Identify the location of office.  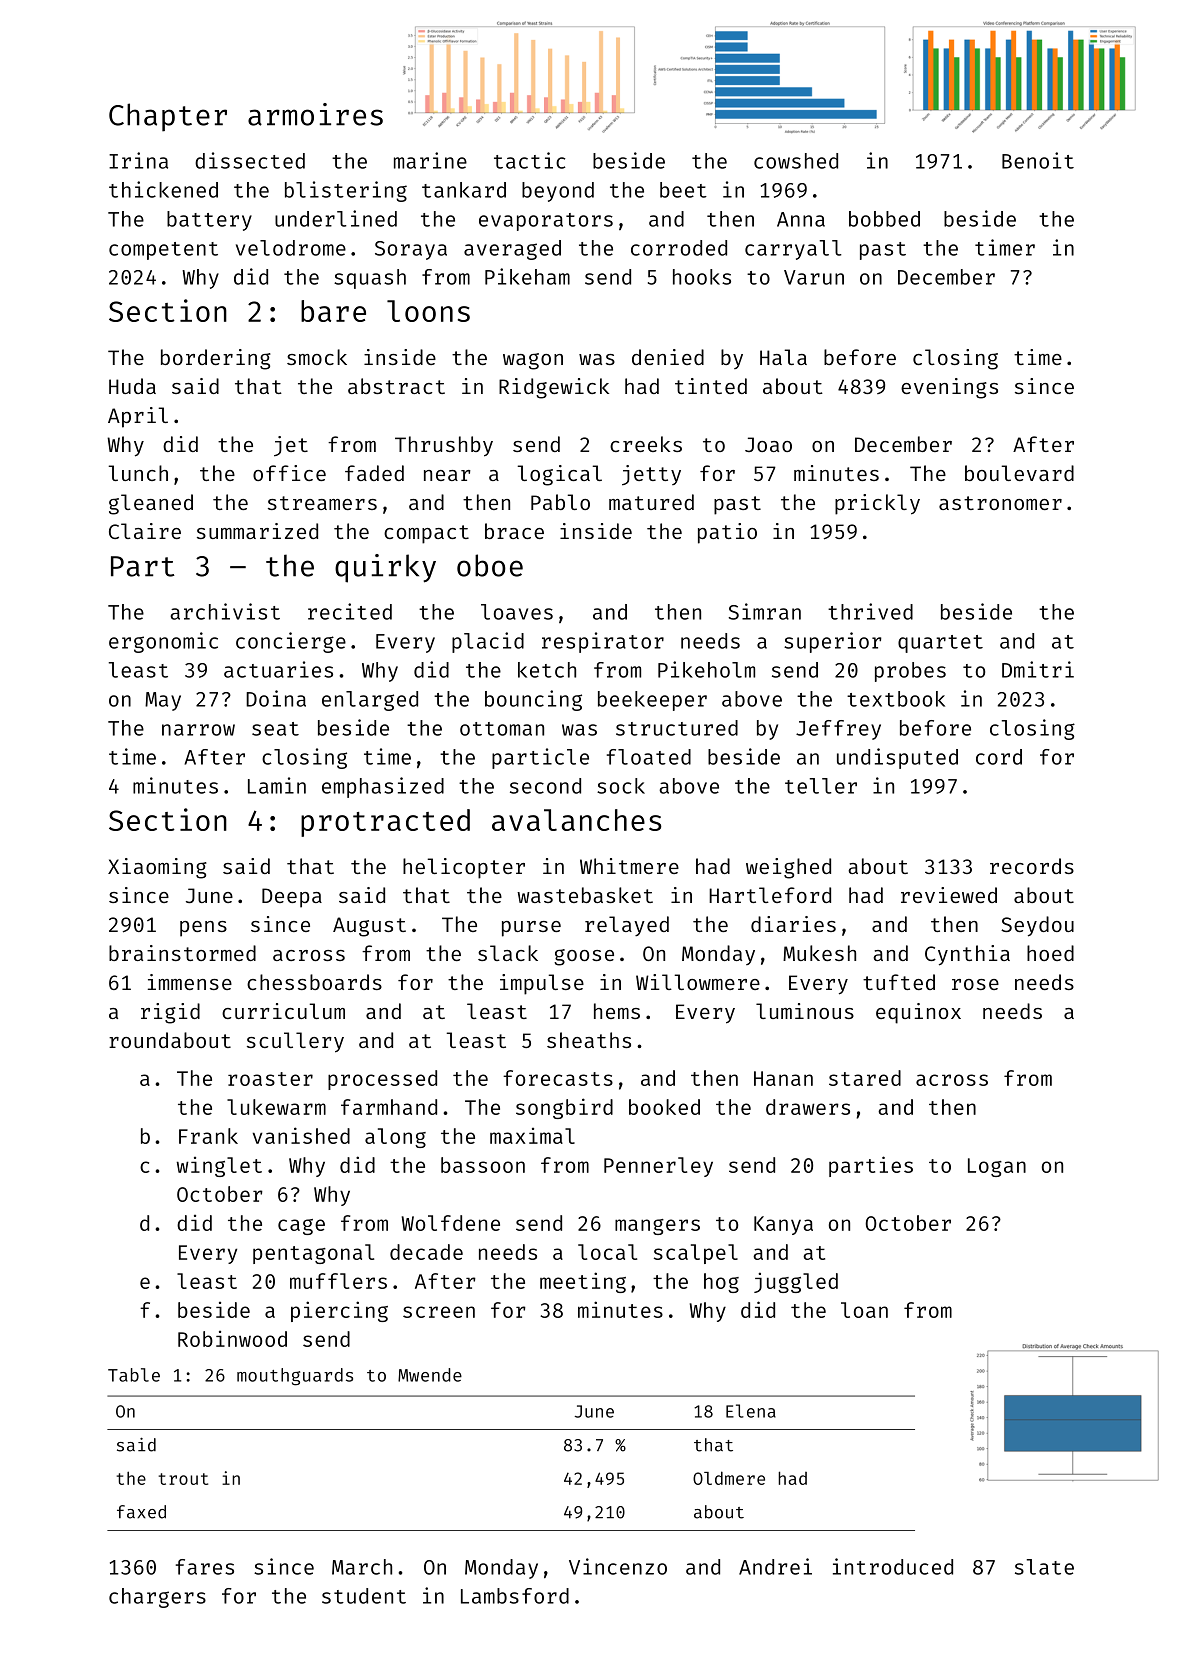
(289, 473).
